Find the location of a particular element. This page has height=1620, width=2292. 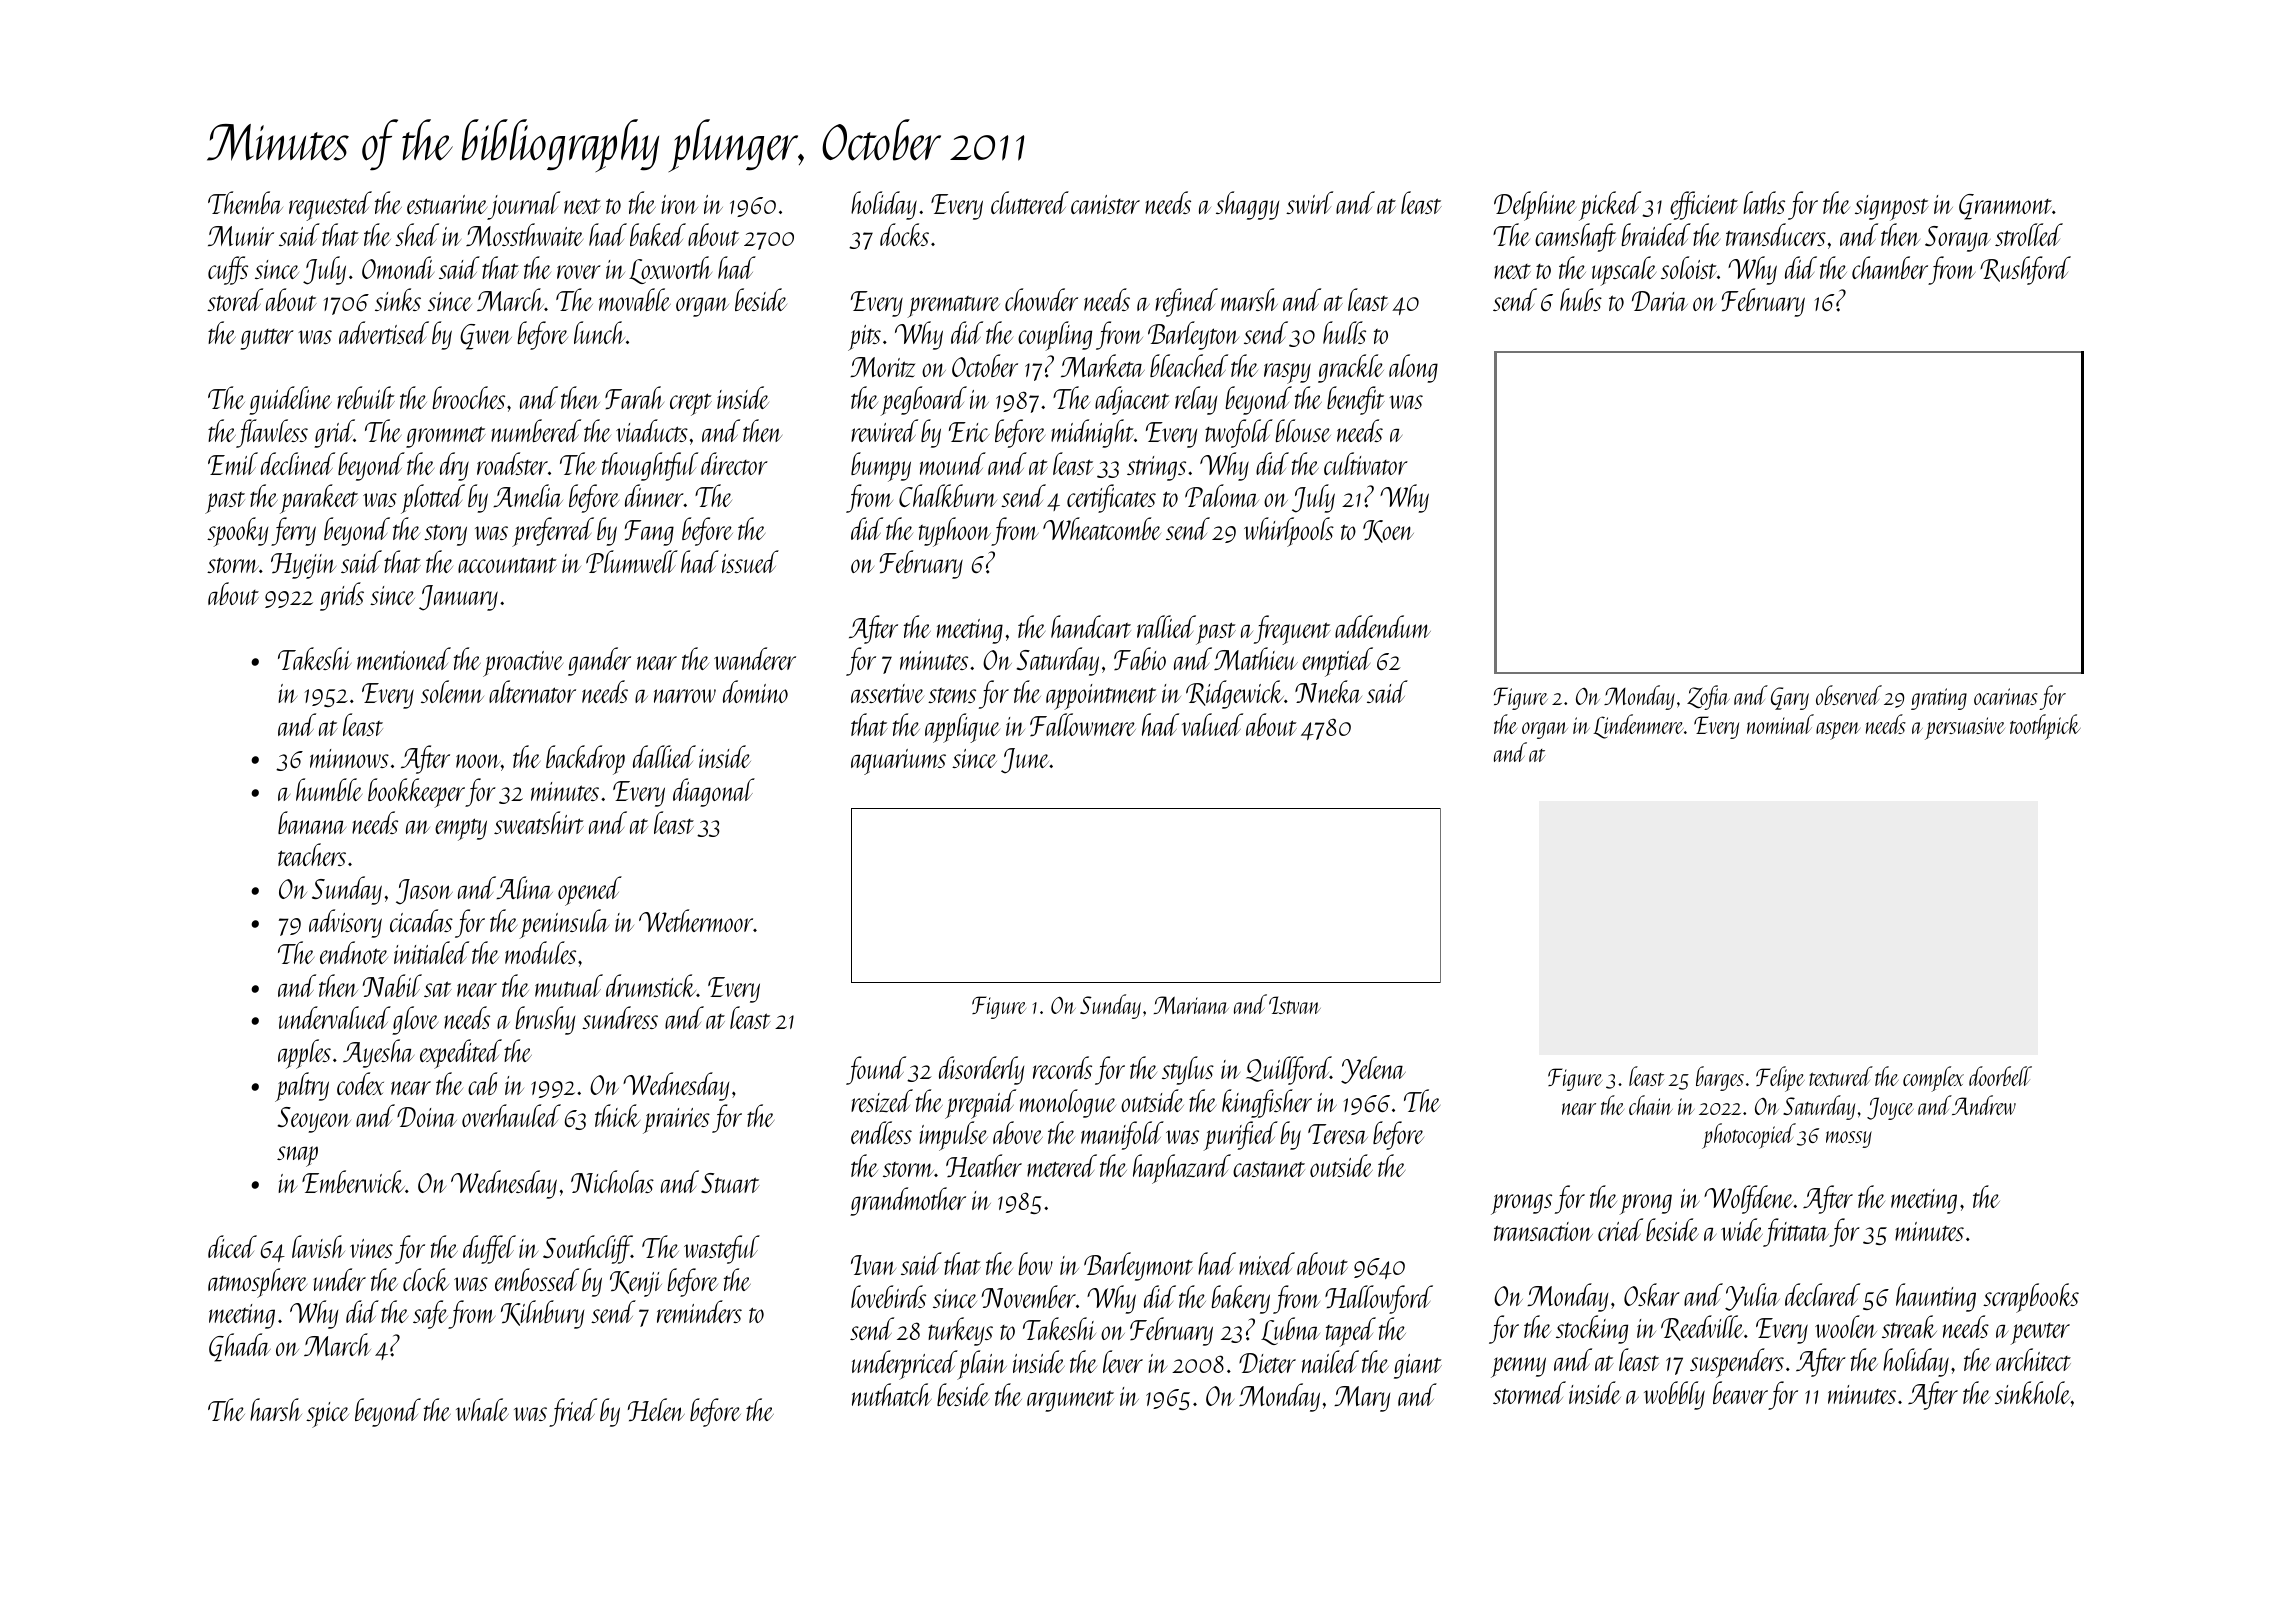

Lindenmere is located at coordinates (1638, 726).
